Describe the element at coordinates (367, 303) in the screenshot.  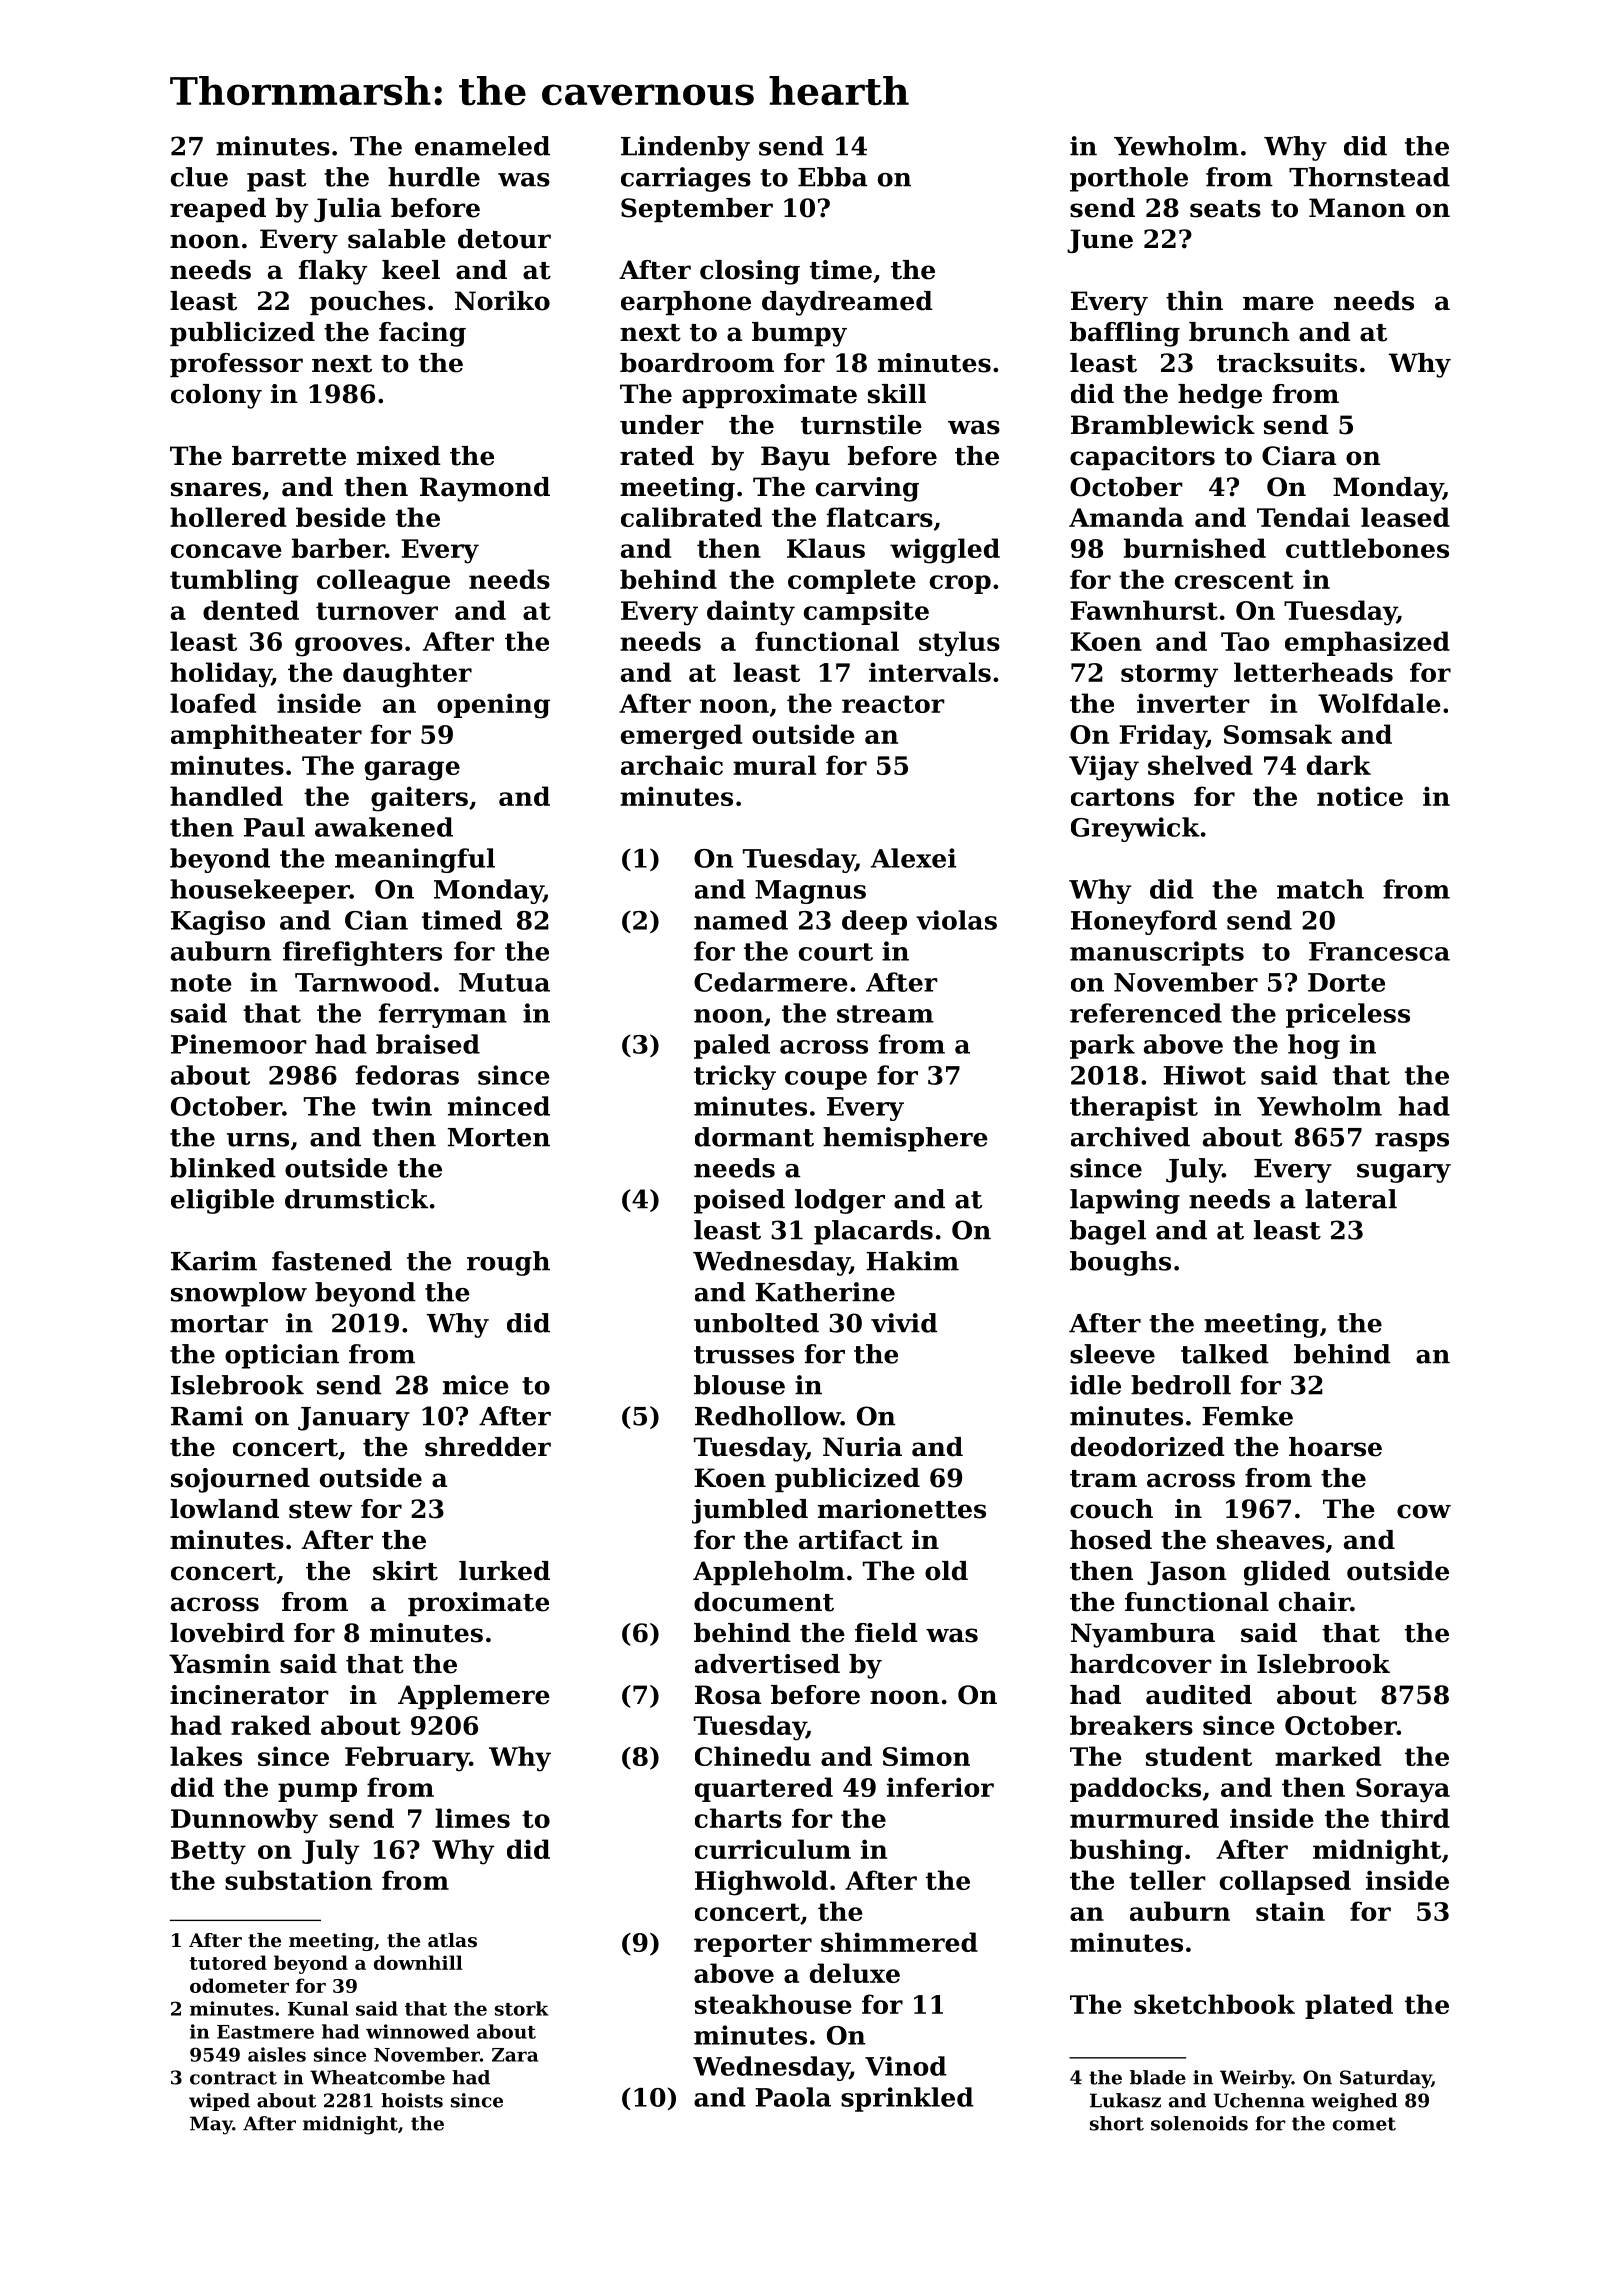
I see `pouches` at that location.
